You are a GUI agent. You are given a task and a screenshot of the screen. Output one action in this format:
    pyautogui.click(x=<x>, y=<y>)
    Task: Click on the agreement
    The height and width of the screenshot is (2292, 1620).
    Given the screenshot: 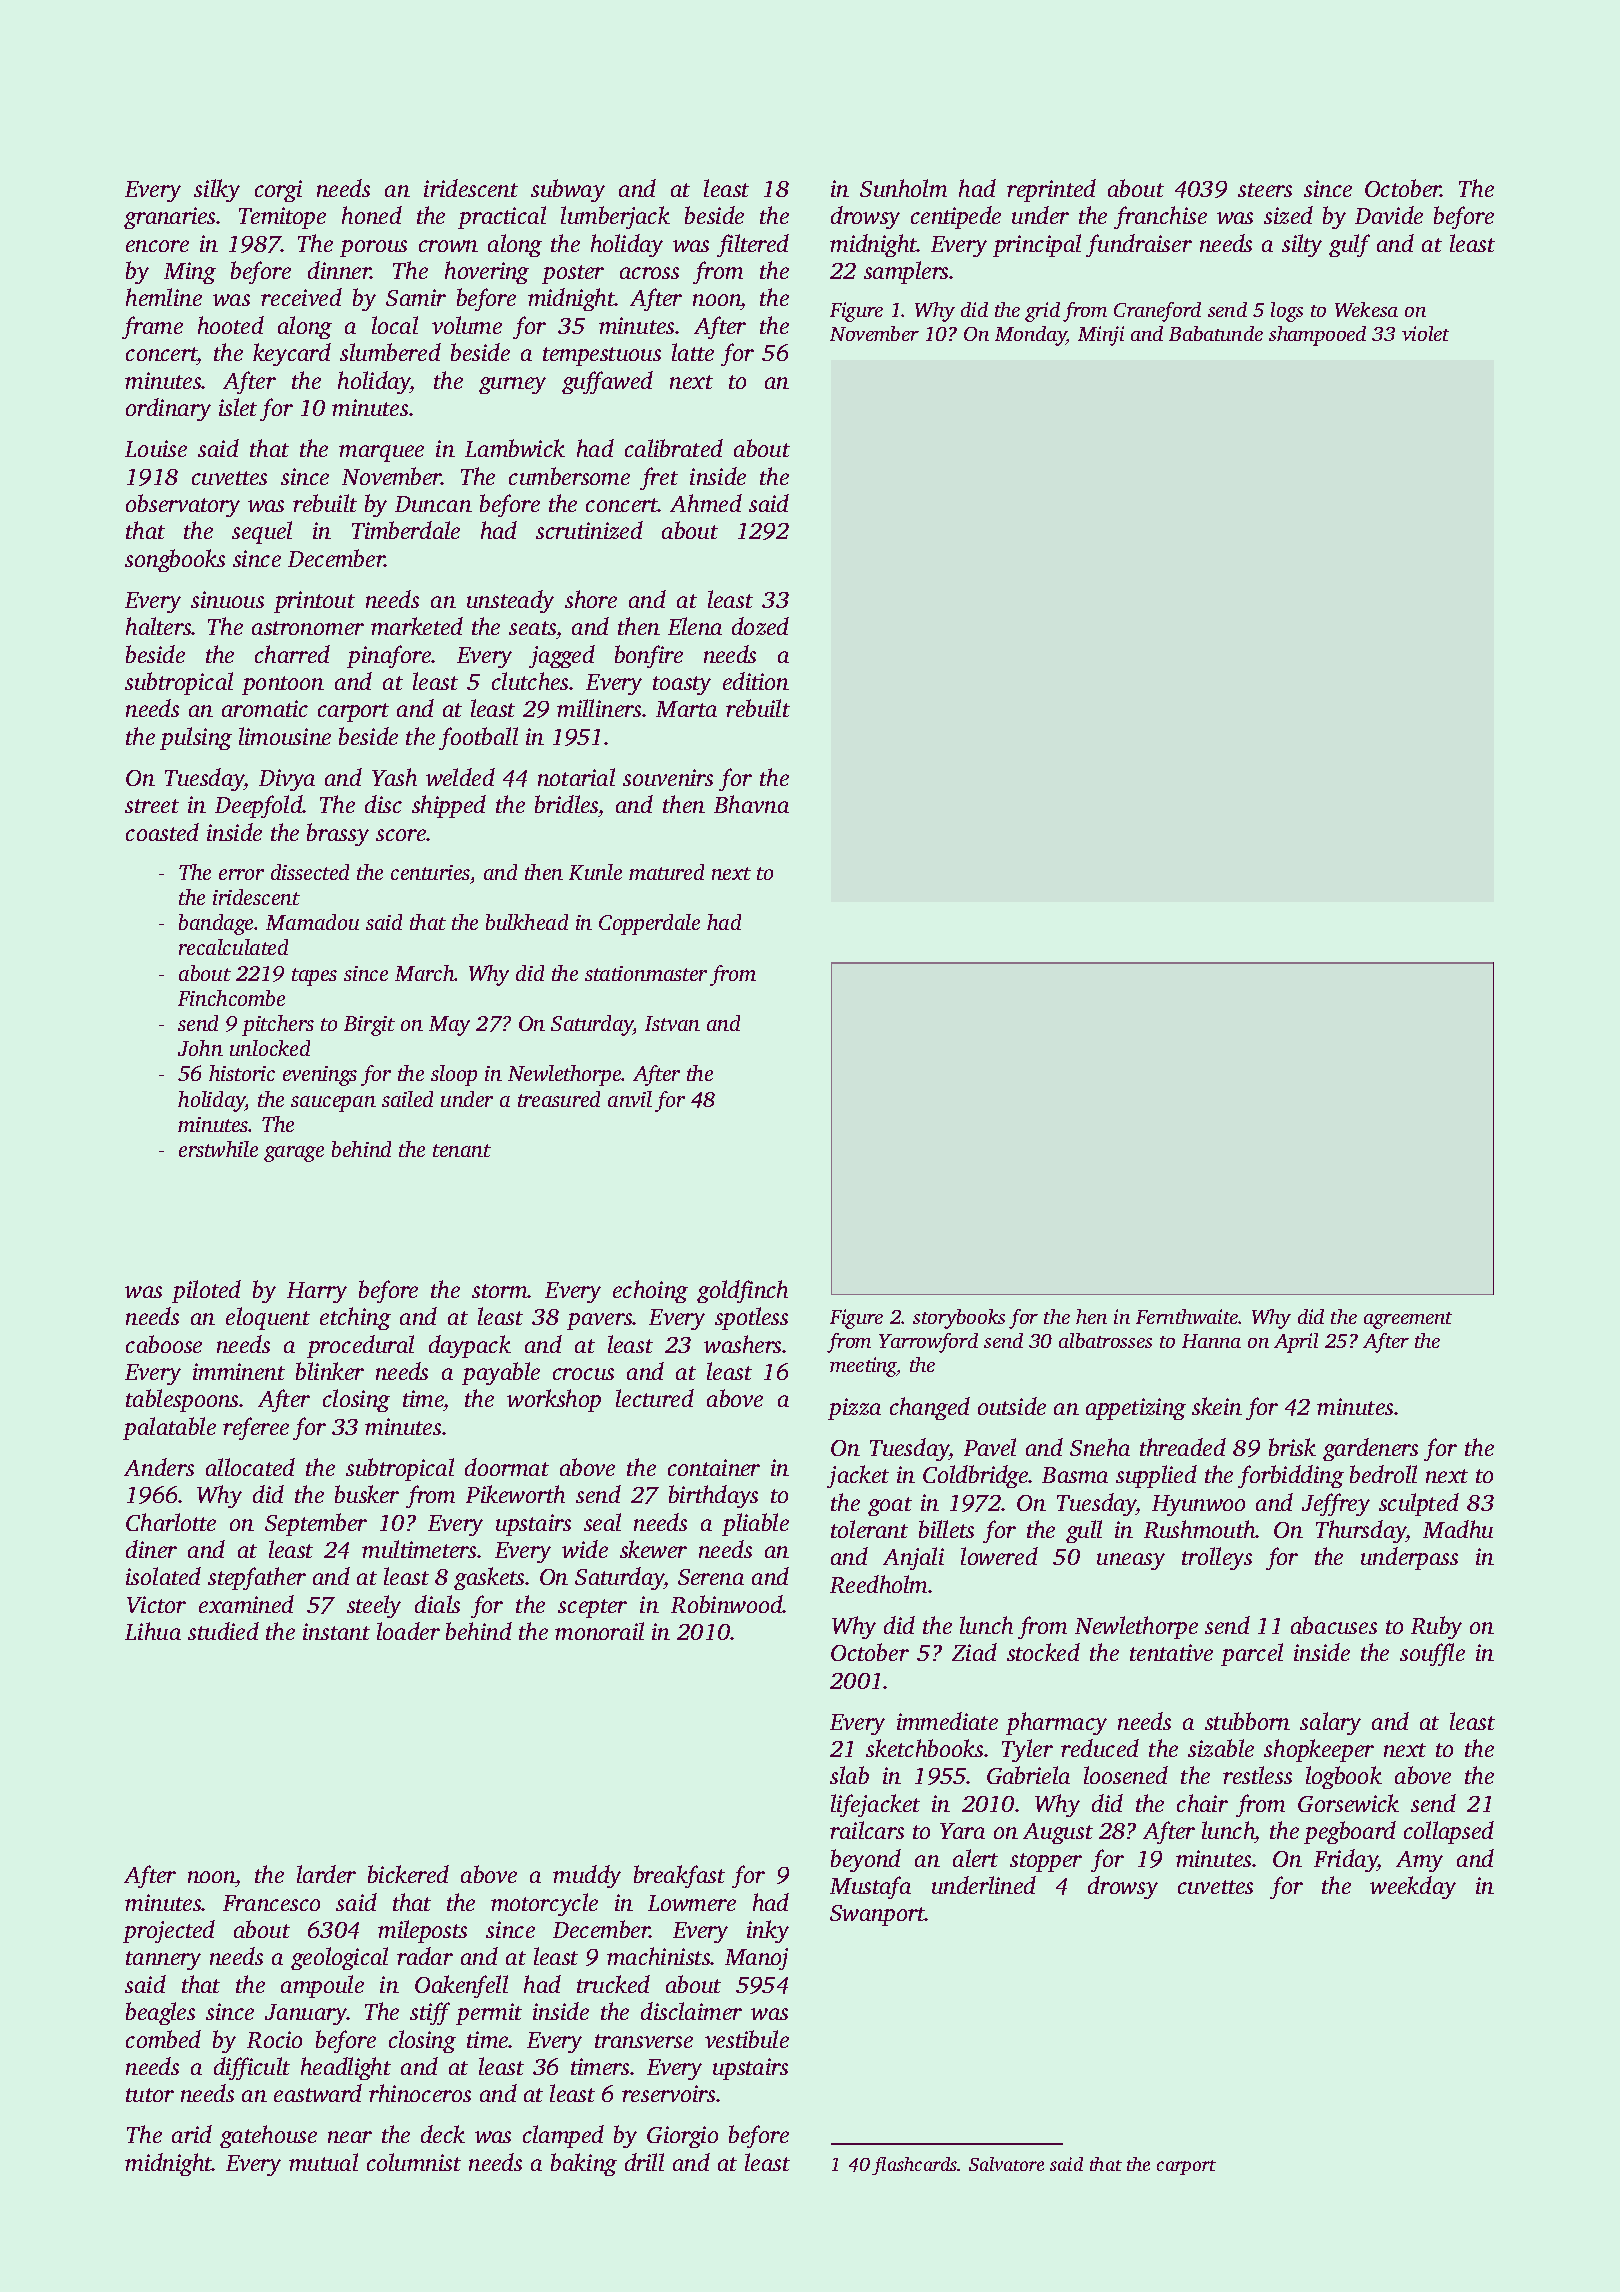 What is the action you would take?
    pyautogui.click(x=1408, y=1320)
